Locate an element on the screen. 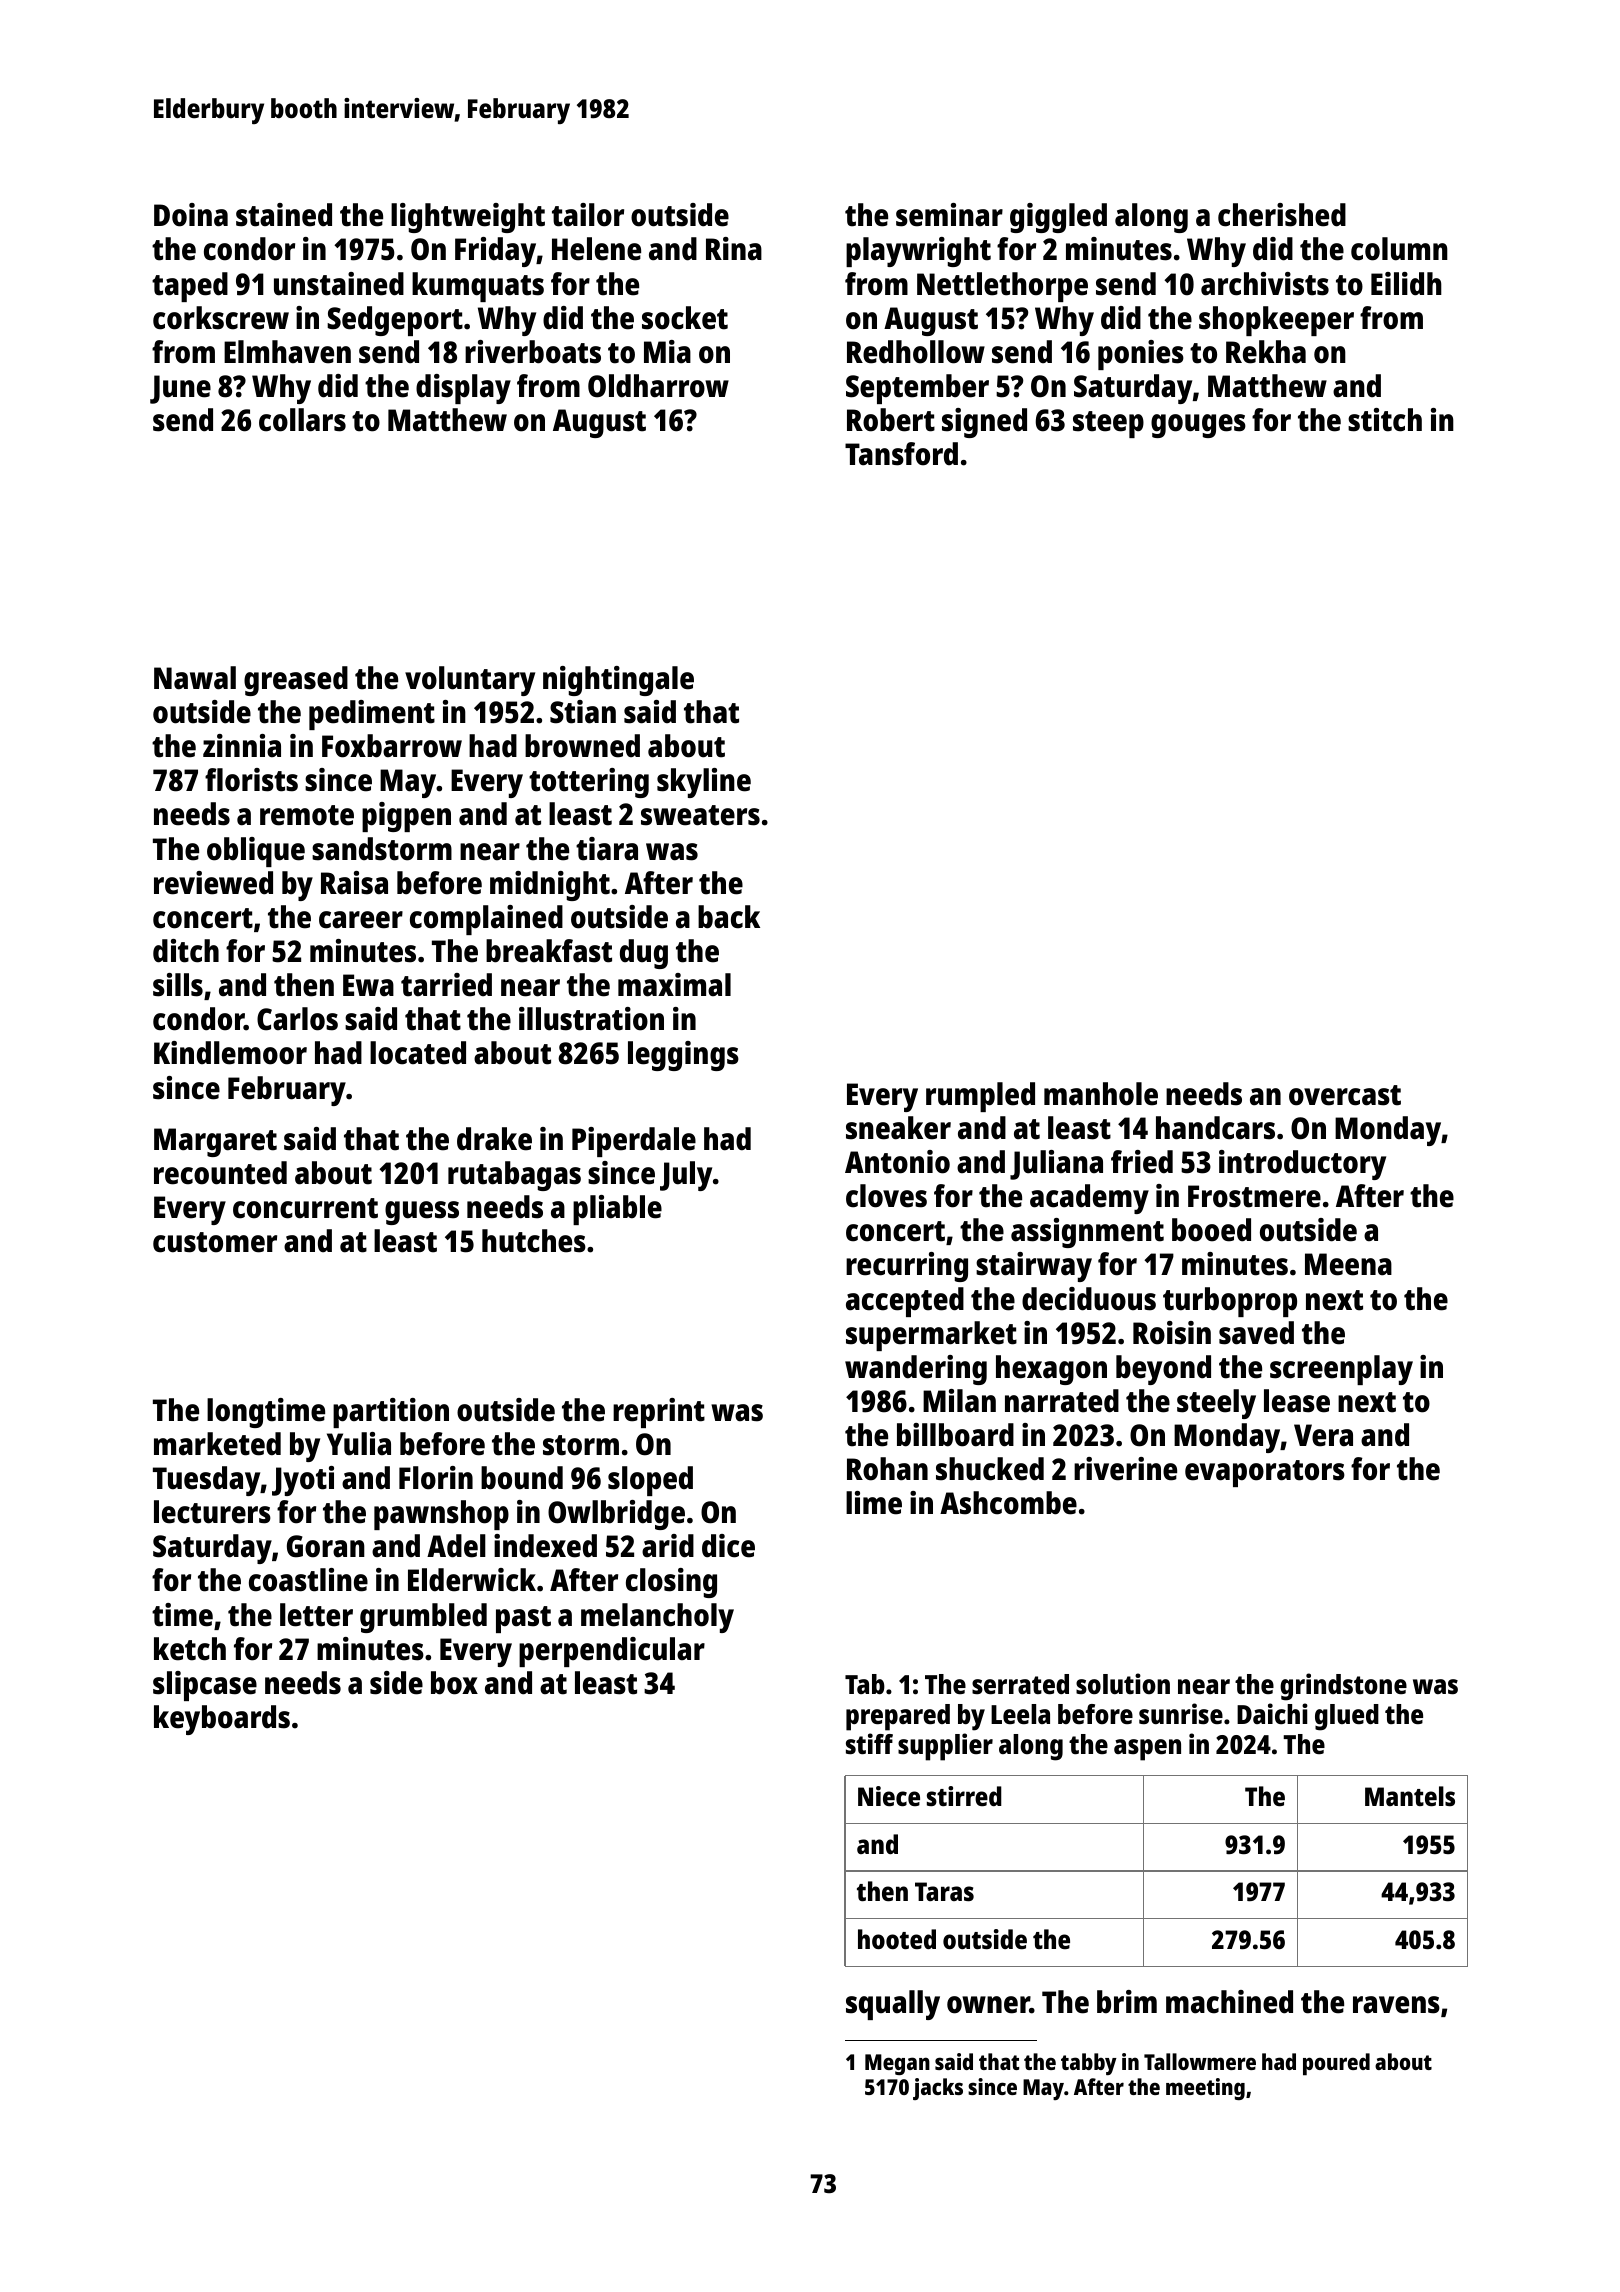  cherished is located at coordinates (1282, 215).
